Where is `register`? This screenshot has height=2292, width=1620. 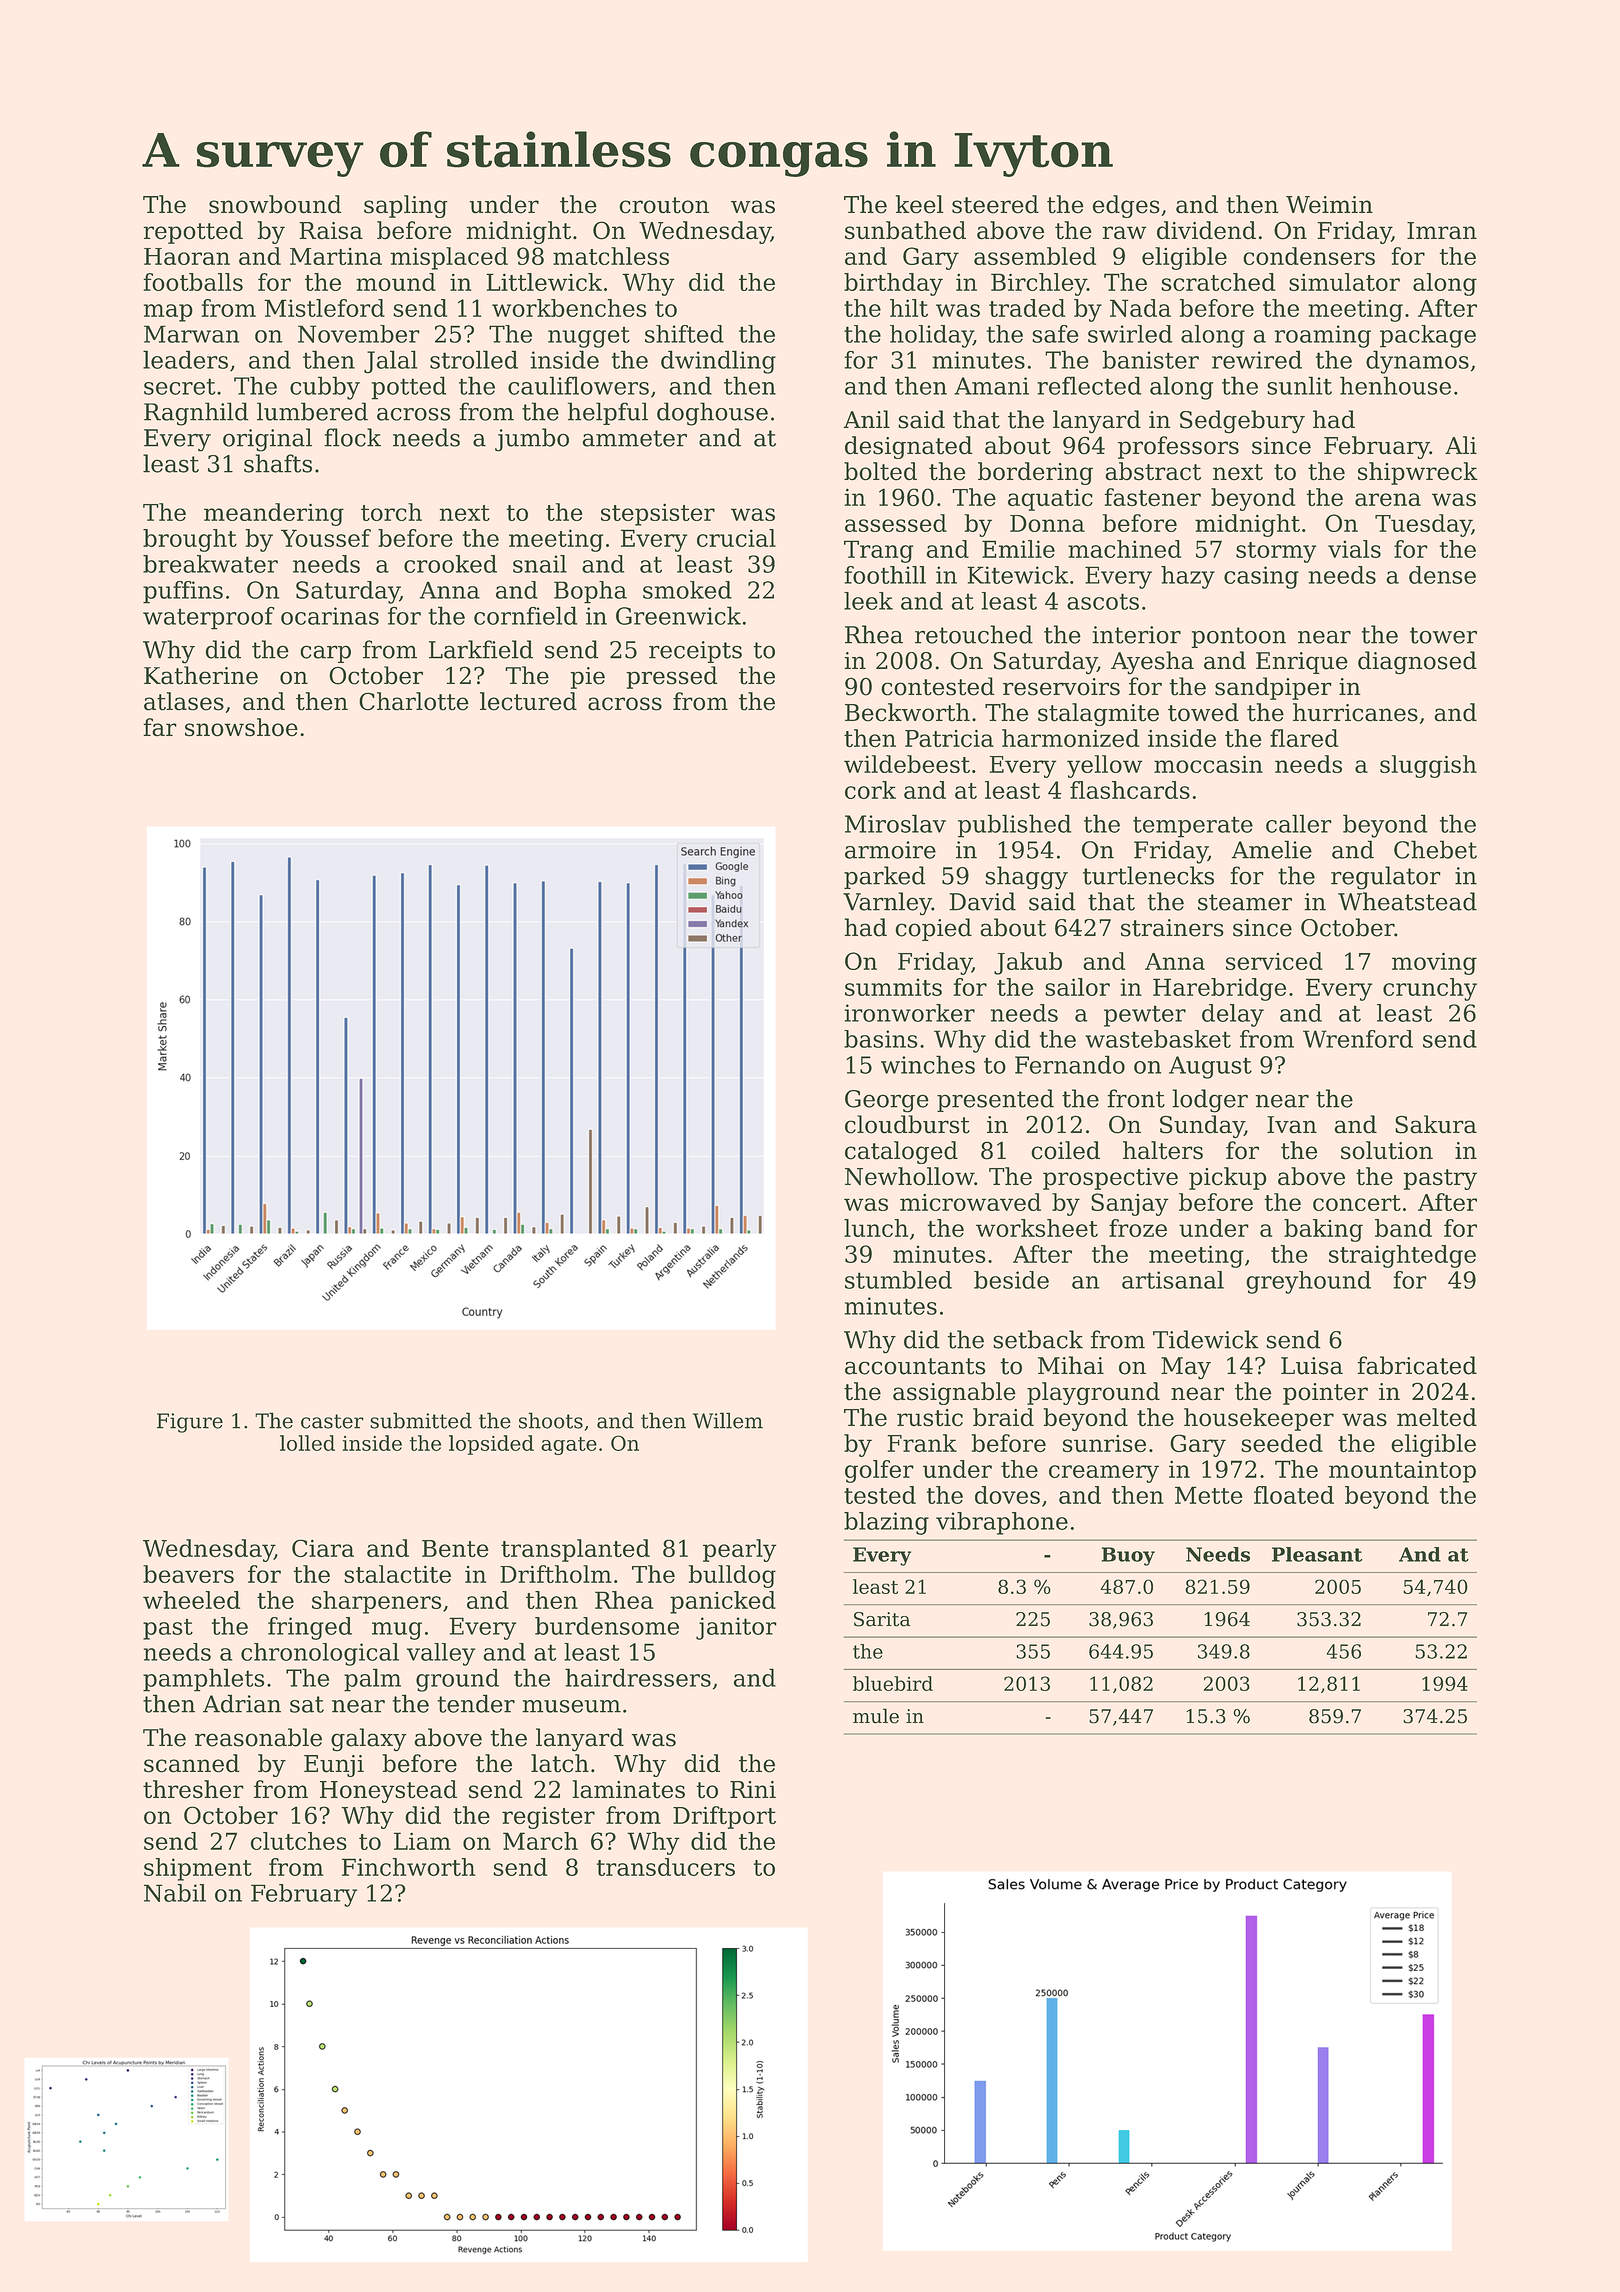 register is located at coordinates (548, 1818).
